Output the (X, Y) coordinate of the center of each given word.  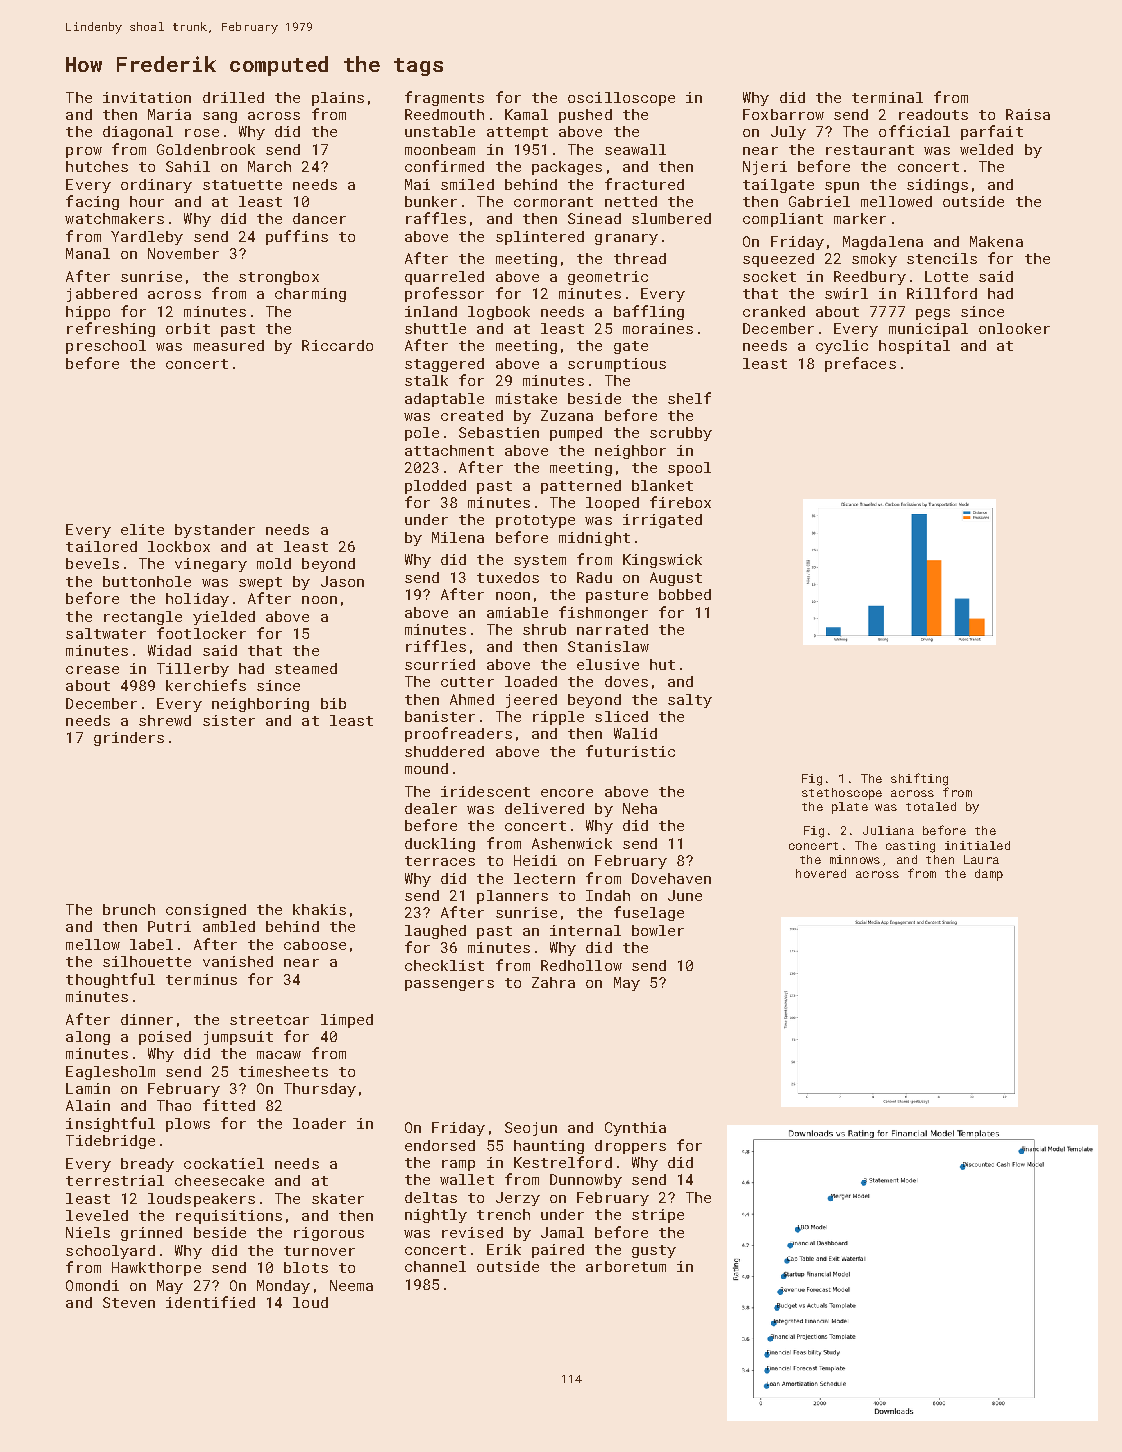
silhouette (147, 961)
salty (690, 701)
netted (631, 201)
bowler (658, 930)
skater (338, 1198)
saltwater (106, 633)
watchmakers (114, 218)
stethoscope (842, 794)
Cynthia (635, 1129)
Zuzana (567, 415)
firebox (680, 502)
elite (142, 529)
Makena (996, 241)
